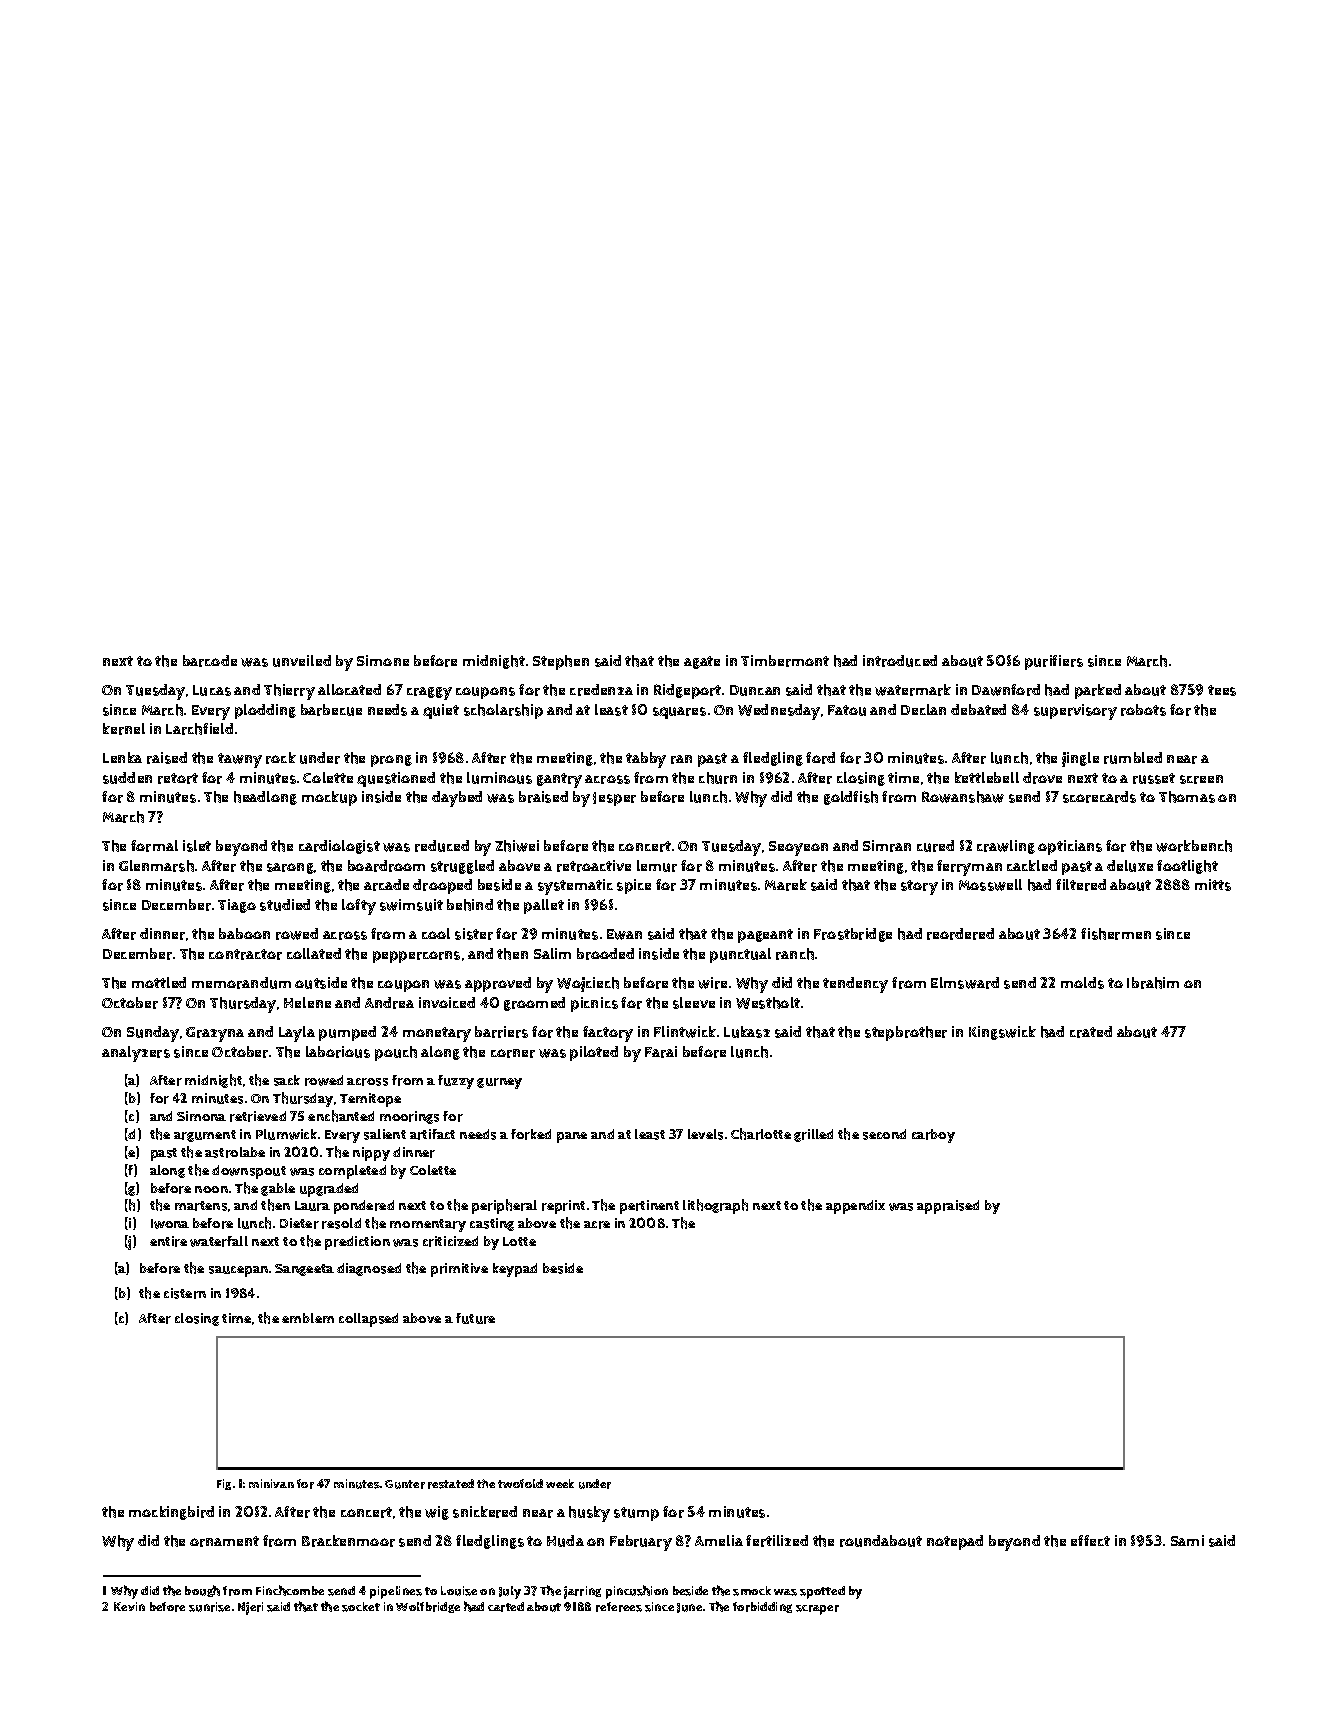  Describe the element at coordinates (1091, 1032) in the screenshot. I see `crated` at that location.
